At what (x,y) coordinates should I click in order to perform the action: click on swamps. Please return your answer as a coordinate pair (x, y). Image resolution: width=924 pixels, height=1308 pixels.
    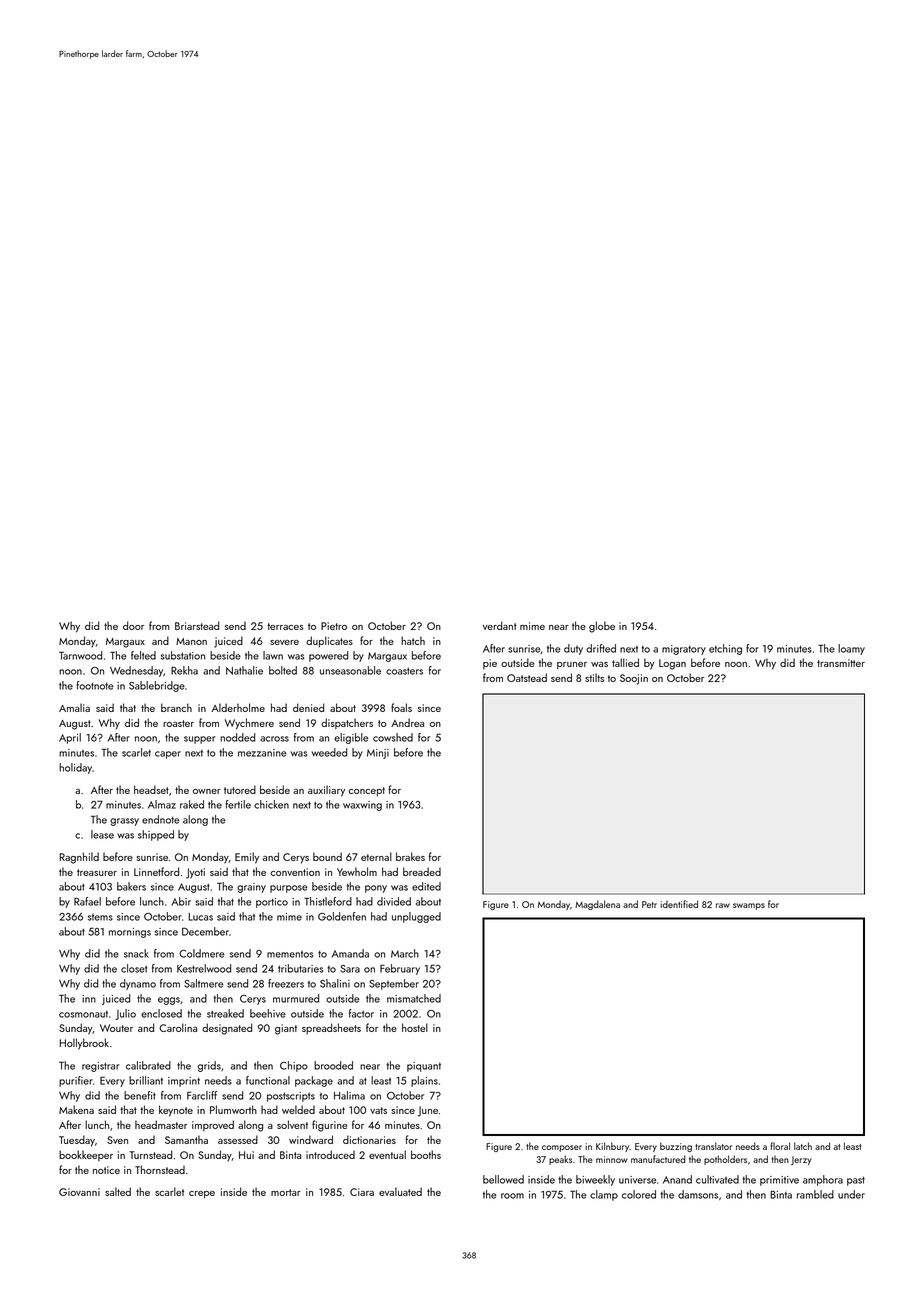
    Looking at the image, I should click on (749, 906).
